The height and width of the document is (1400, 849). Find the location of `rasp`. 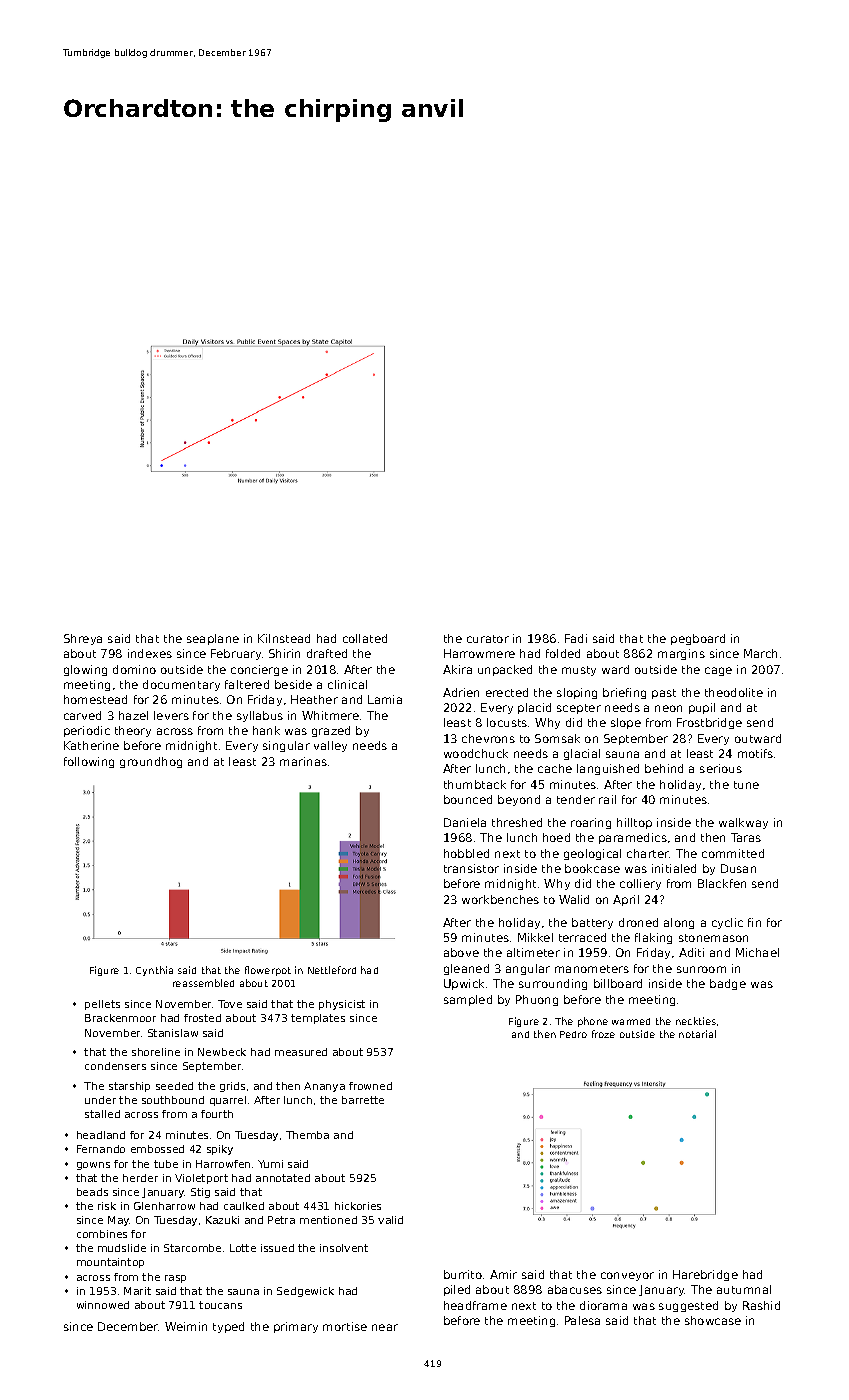

rasp is located at coordinates (175, 1279).
